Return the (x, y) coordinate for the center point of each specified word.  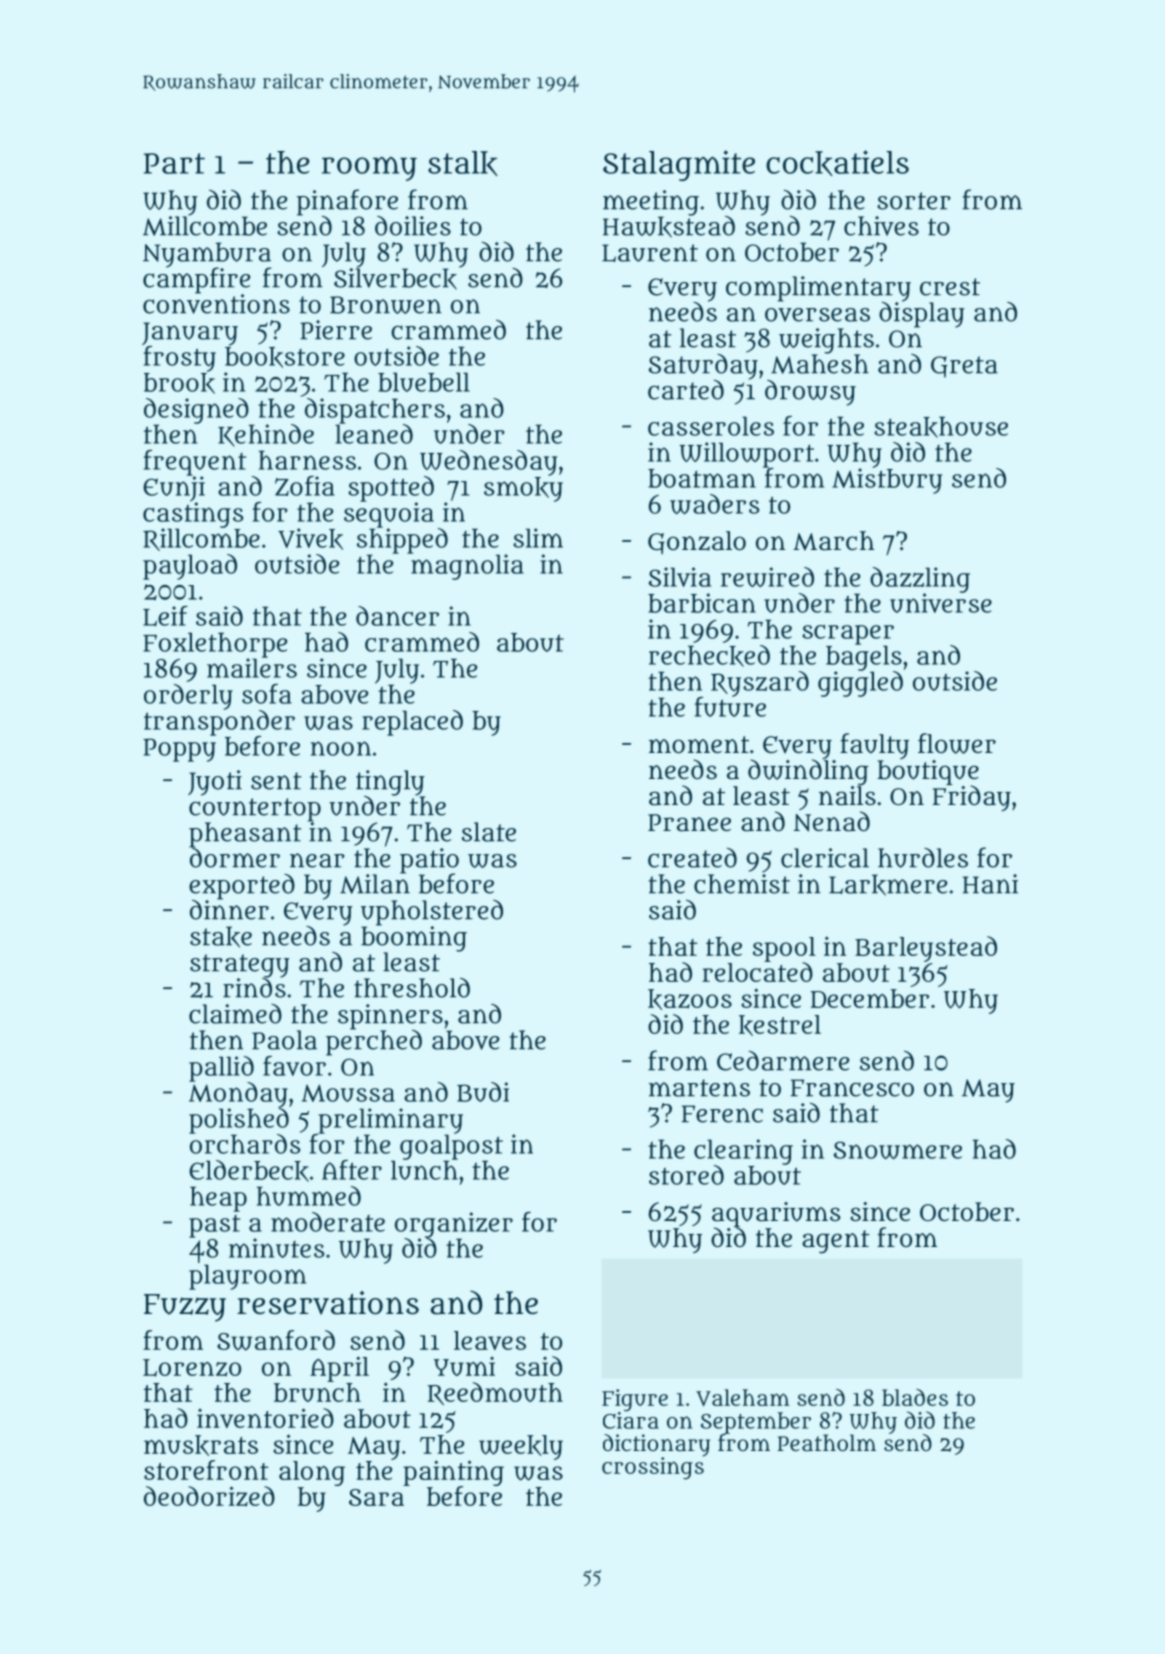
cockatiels (837, 163)
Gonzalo (697, 542)
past (214, 1226)
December (869, 998)
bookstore (285, 357)
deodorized (209, 1496)
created (692, 858)
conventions (216, 304)
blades (915, 1397)
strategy (240, 966)
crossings (653, 1468)
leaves (490, 1340)
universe (941, 603)
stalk (463, 163)
